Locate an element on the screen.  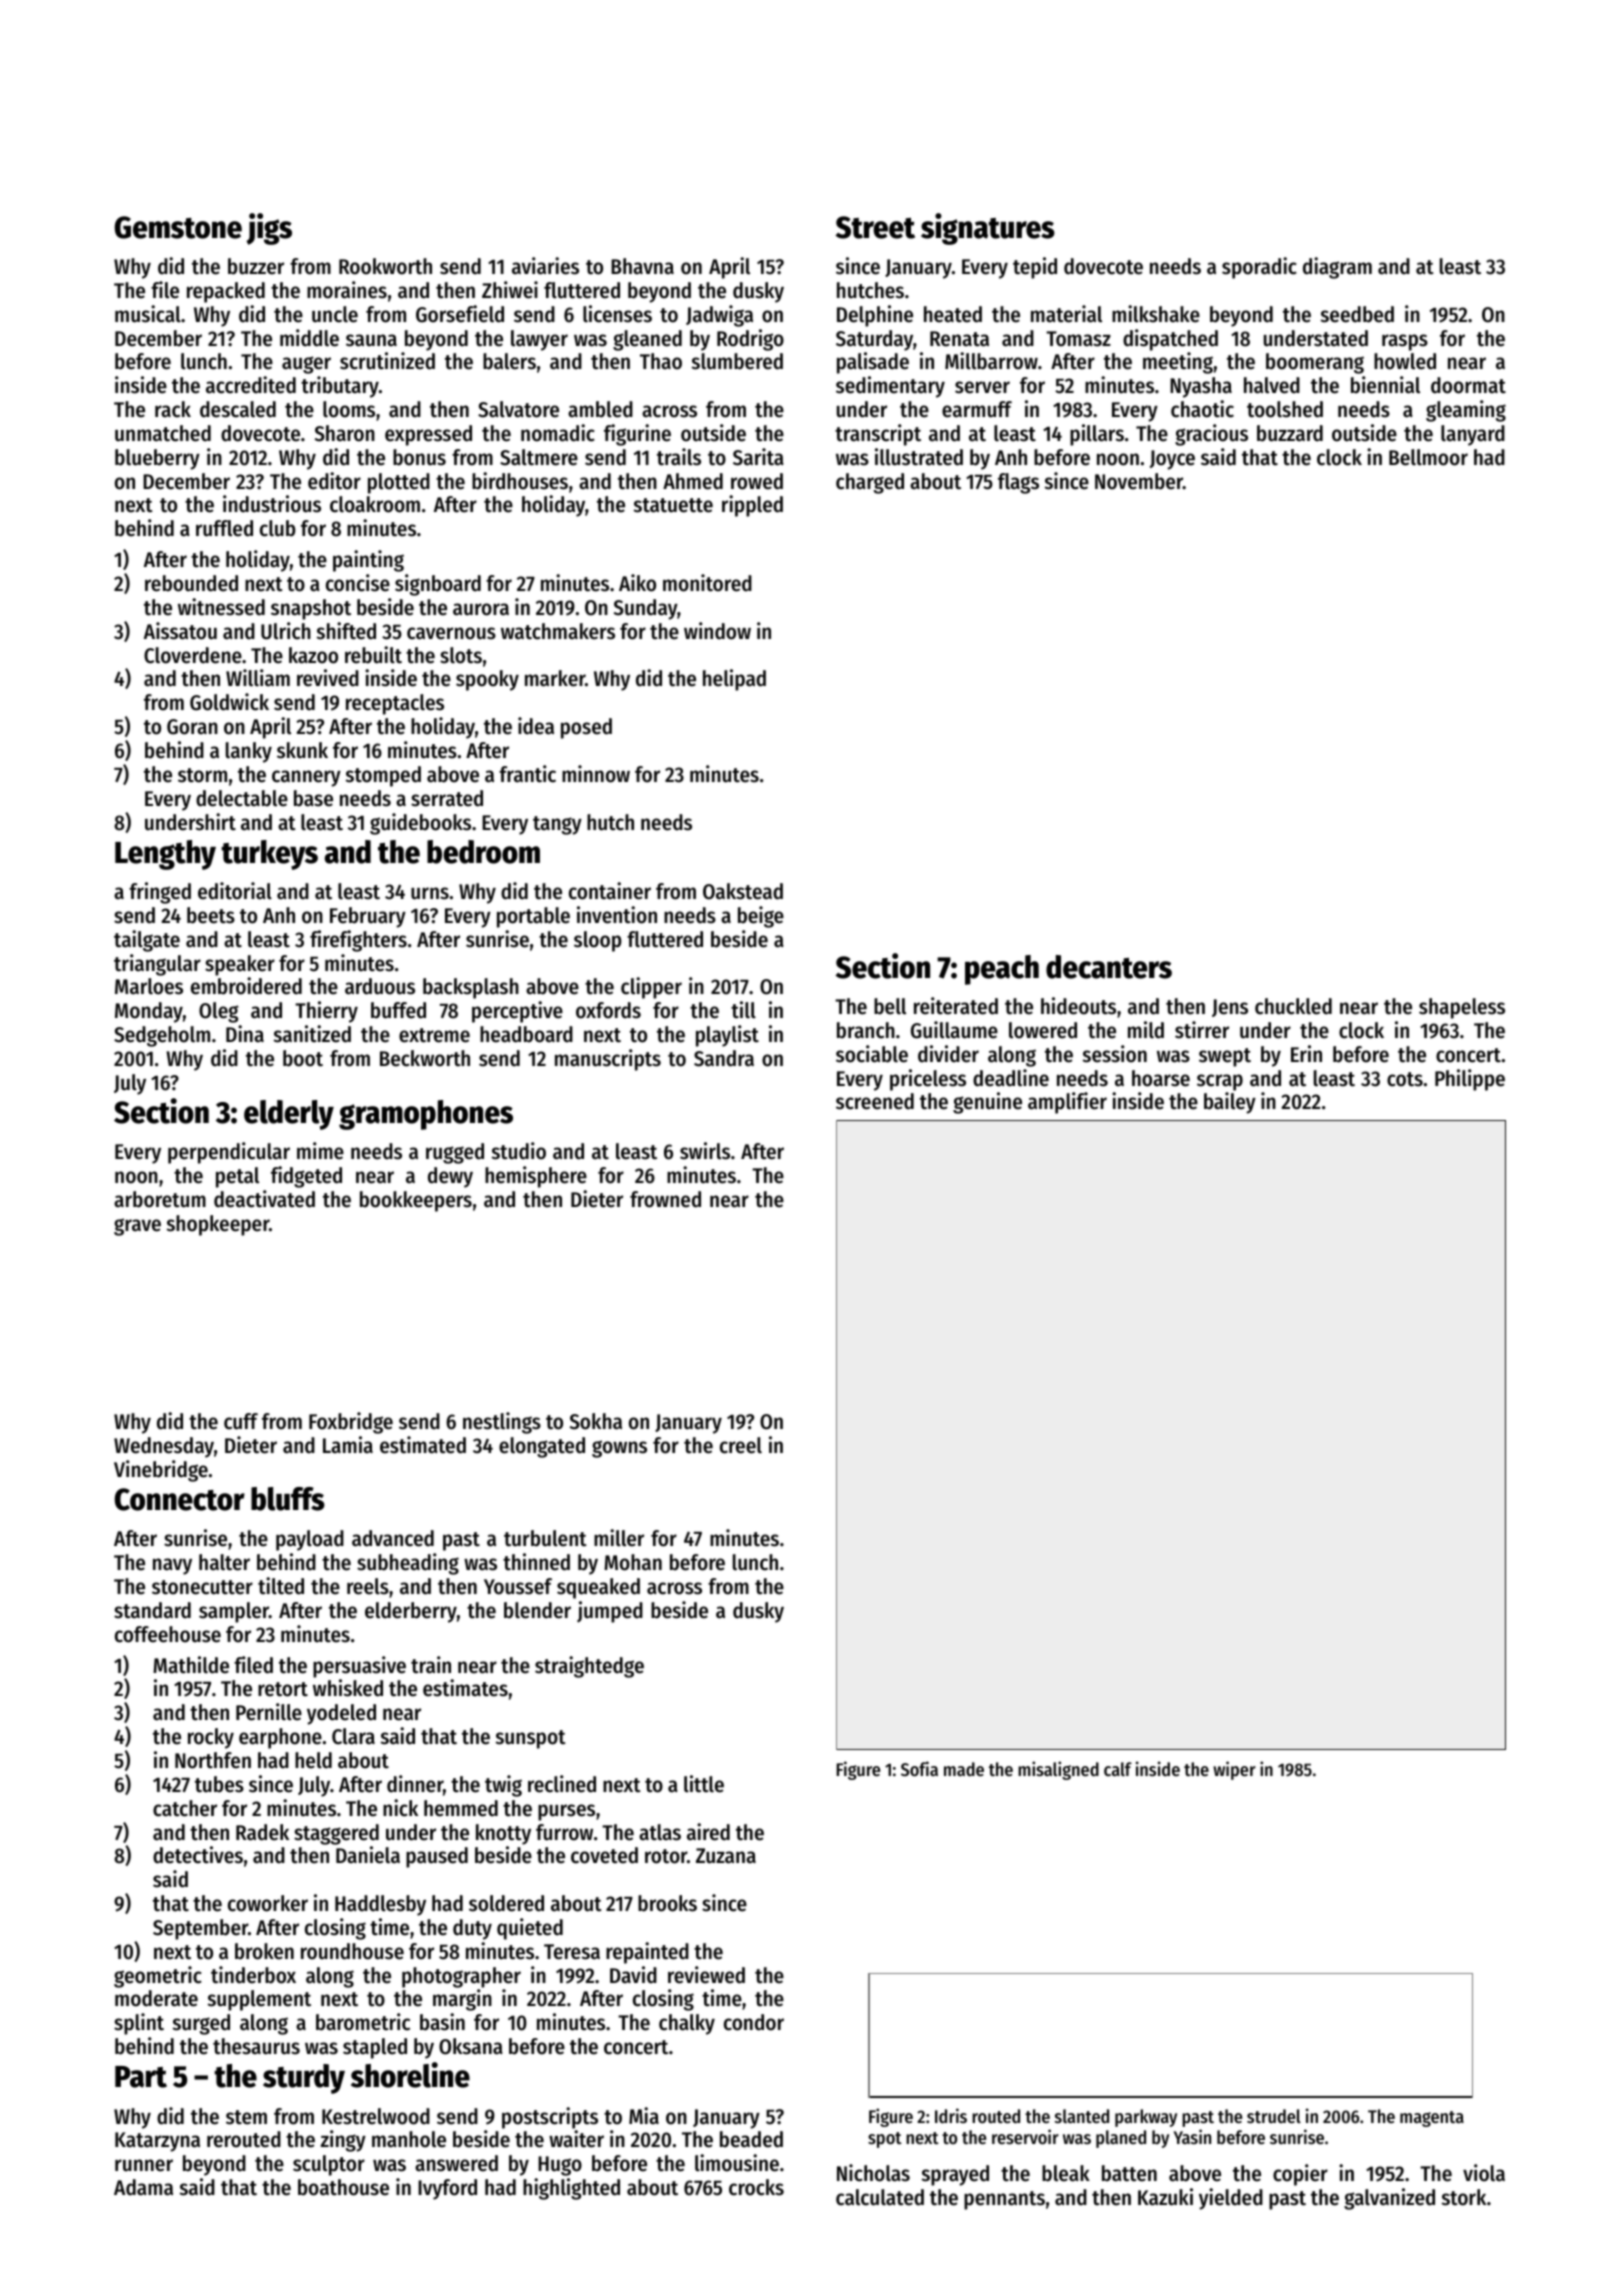
swirls is located at coordinates (705, 1151).
